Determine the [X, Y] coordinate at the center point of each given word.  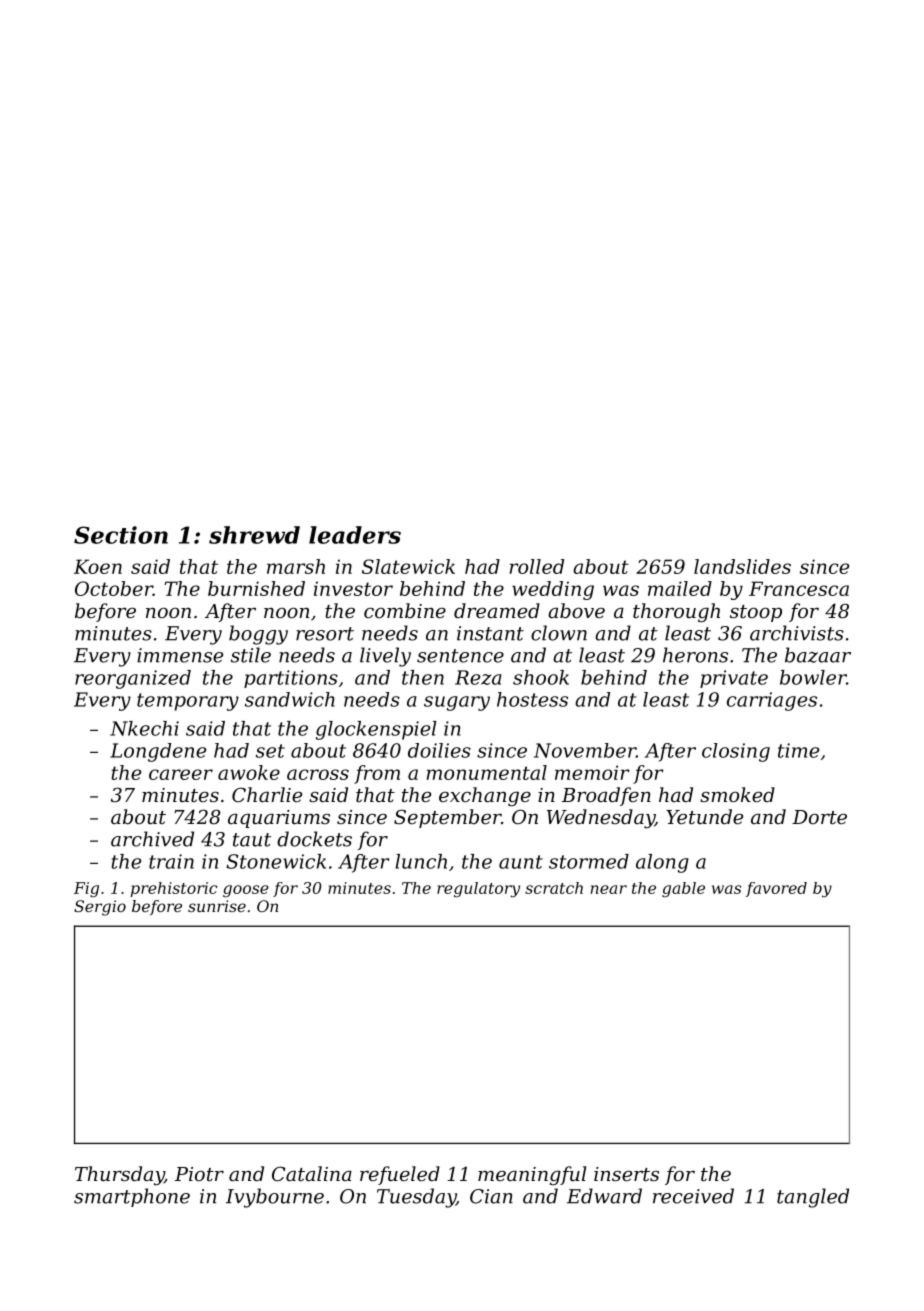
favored [776, 889]
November [585, 750]
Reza [478, 677]
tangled [813, 1198]
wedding [553, 590]
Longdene [158, 752]
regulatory [478, 890]
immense [180, 655]
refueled [400, 1175]
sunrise [217, 906]
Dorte [819, 817]
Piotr [199, 1174]
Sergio [100, 908]
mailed [680, 588]
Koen [98, 566]
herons [695, 655]
